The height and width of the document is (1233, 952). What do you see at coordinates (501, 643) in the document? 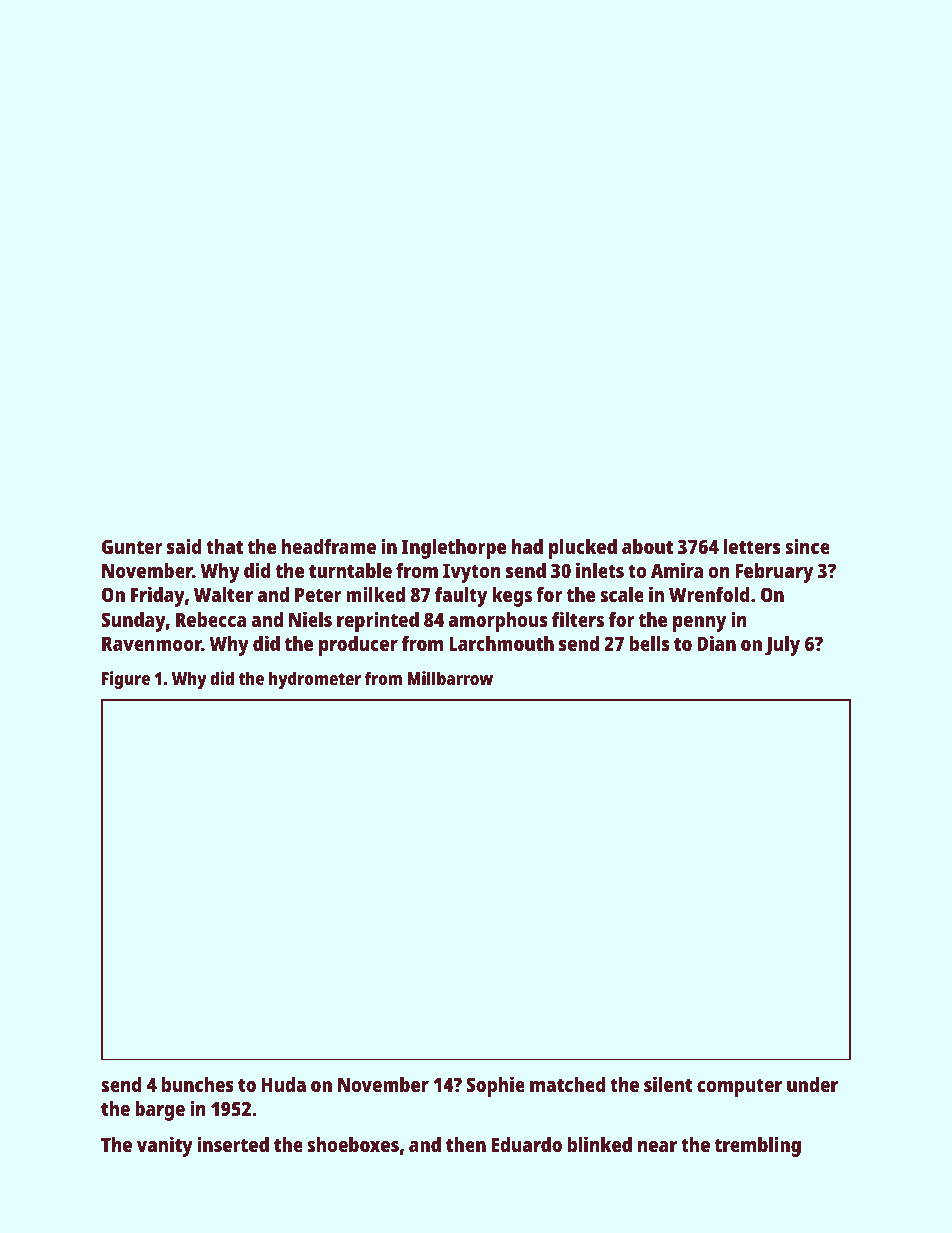
I see `Larchmouth` at bounding box center [501, 643].
